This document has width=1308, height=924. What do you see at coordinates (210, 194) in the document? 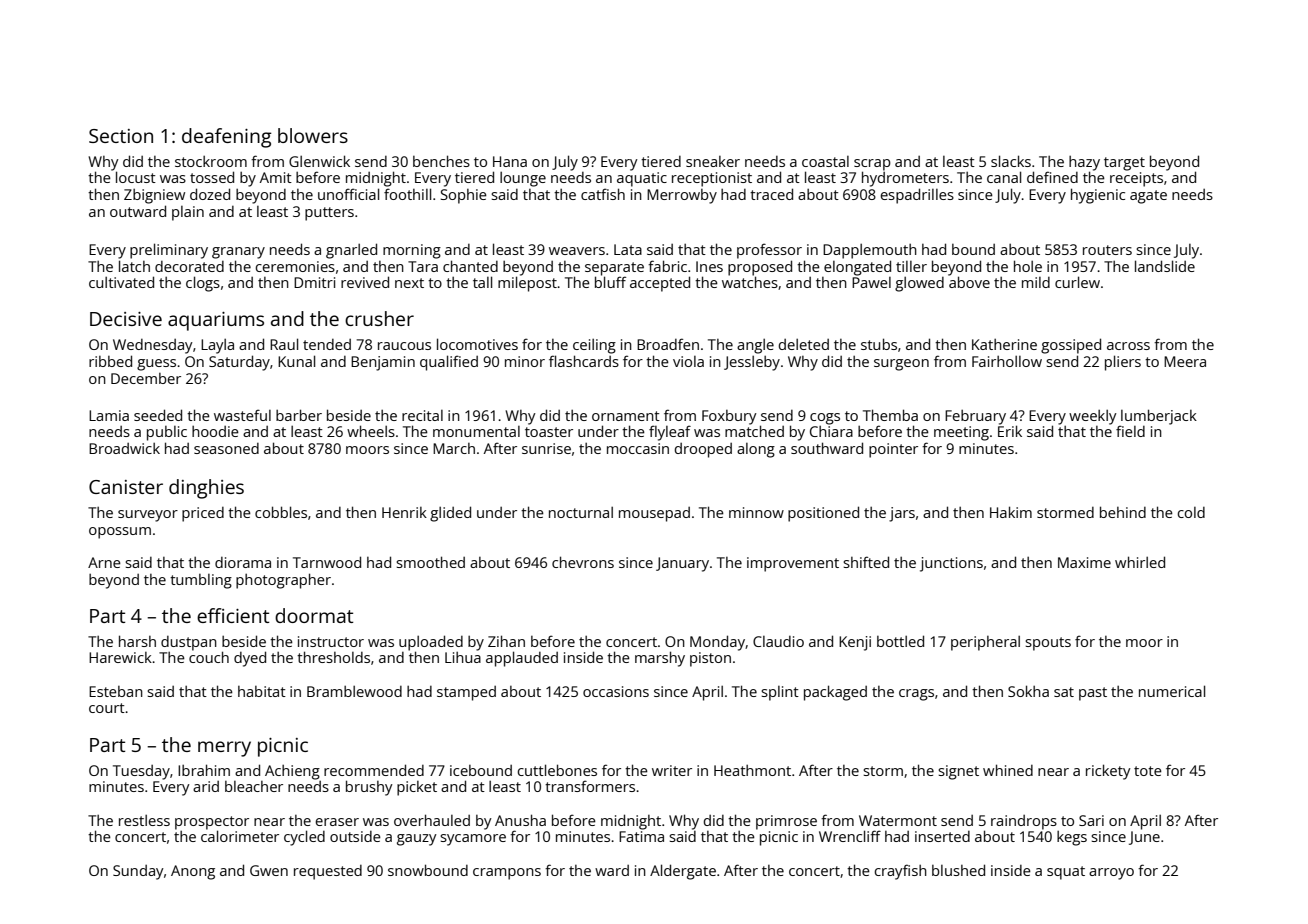
I see `dozed` at bounding box center [210, 194].
